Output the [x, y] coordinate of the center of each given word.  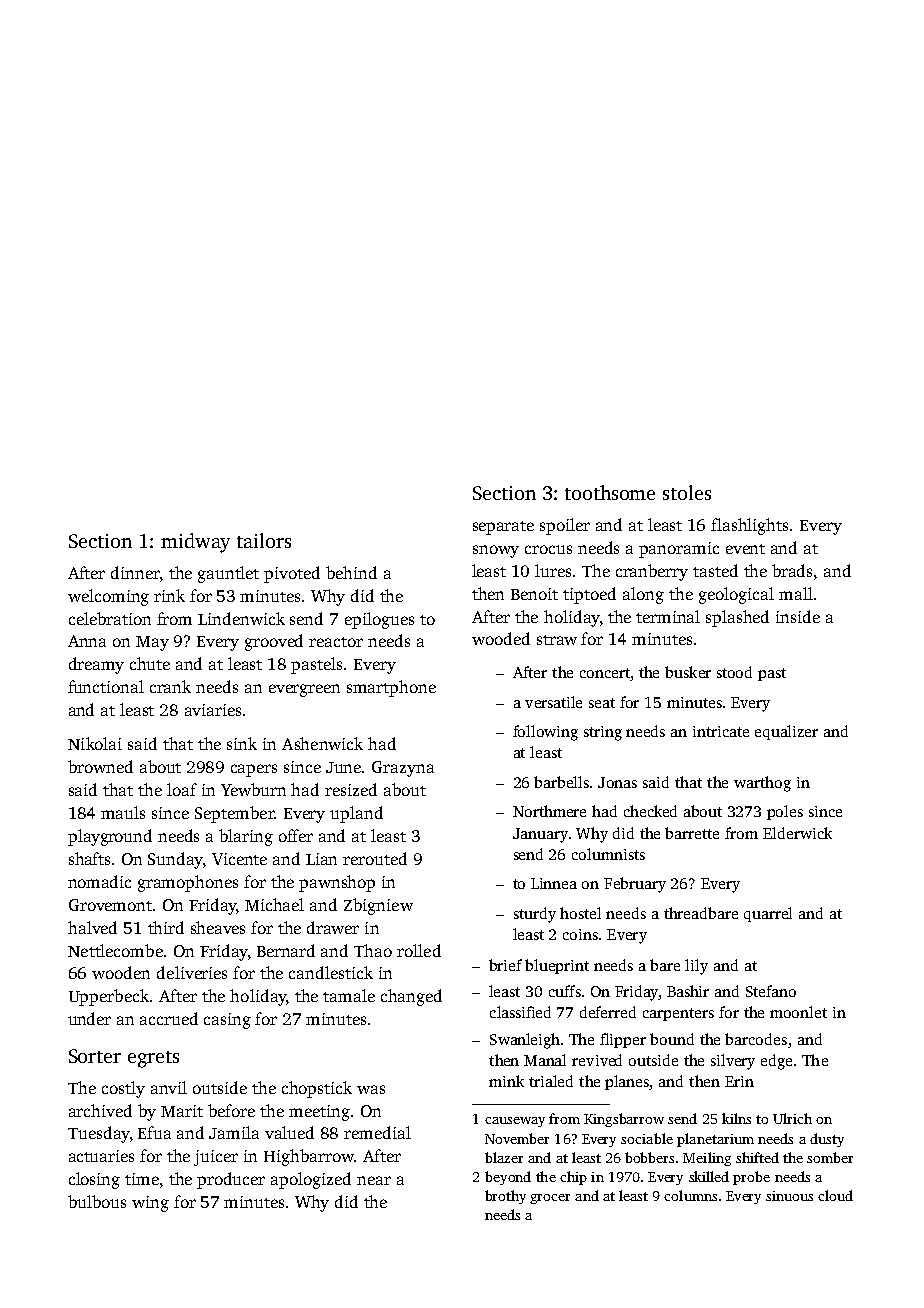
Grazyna [403, 769]
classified [520, 1012]
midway [195, 543]
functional [106, 686]
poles [785, 812]
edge [776, 1062]
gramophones [188, 883]
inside [798, 616]
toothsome [610, 492]
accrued [169, 1018]
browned [100, 766]
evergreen [304, 690]
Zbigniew [378, 906]
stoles [687, 492]
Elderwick [797, 833]
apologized [311, 1180]
